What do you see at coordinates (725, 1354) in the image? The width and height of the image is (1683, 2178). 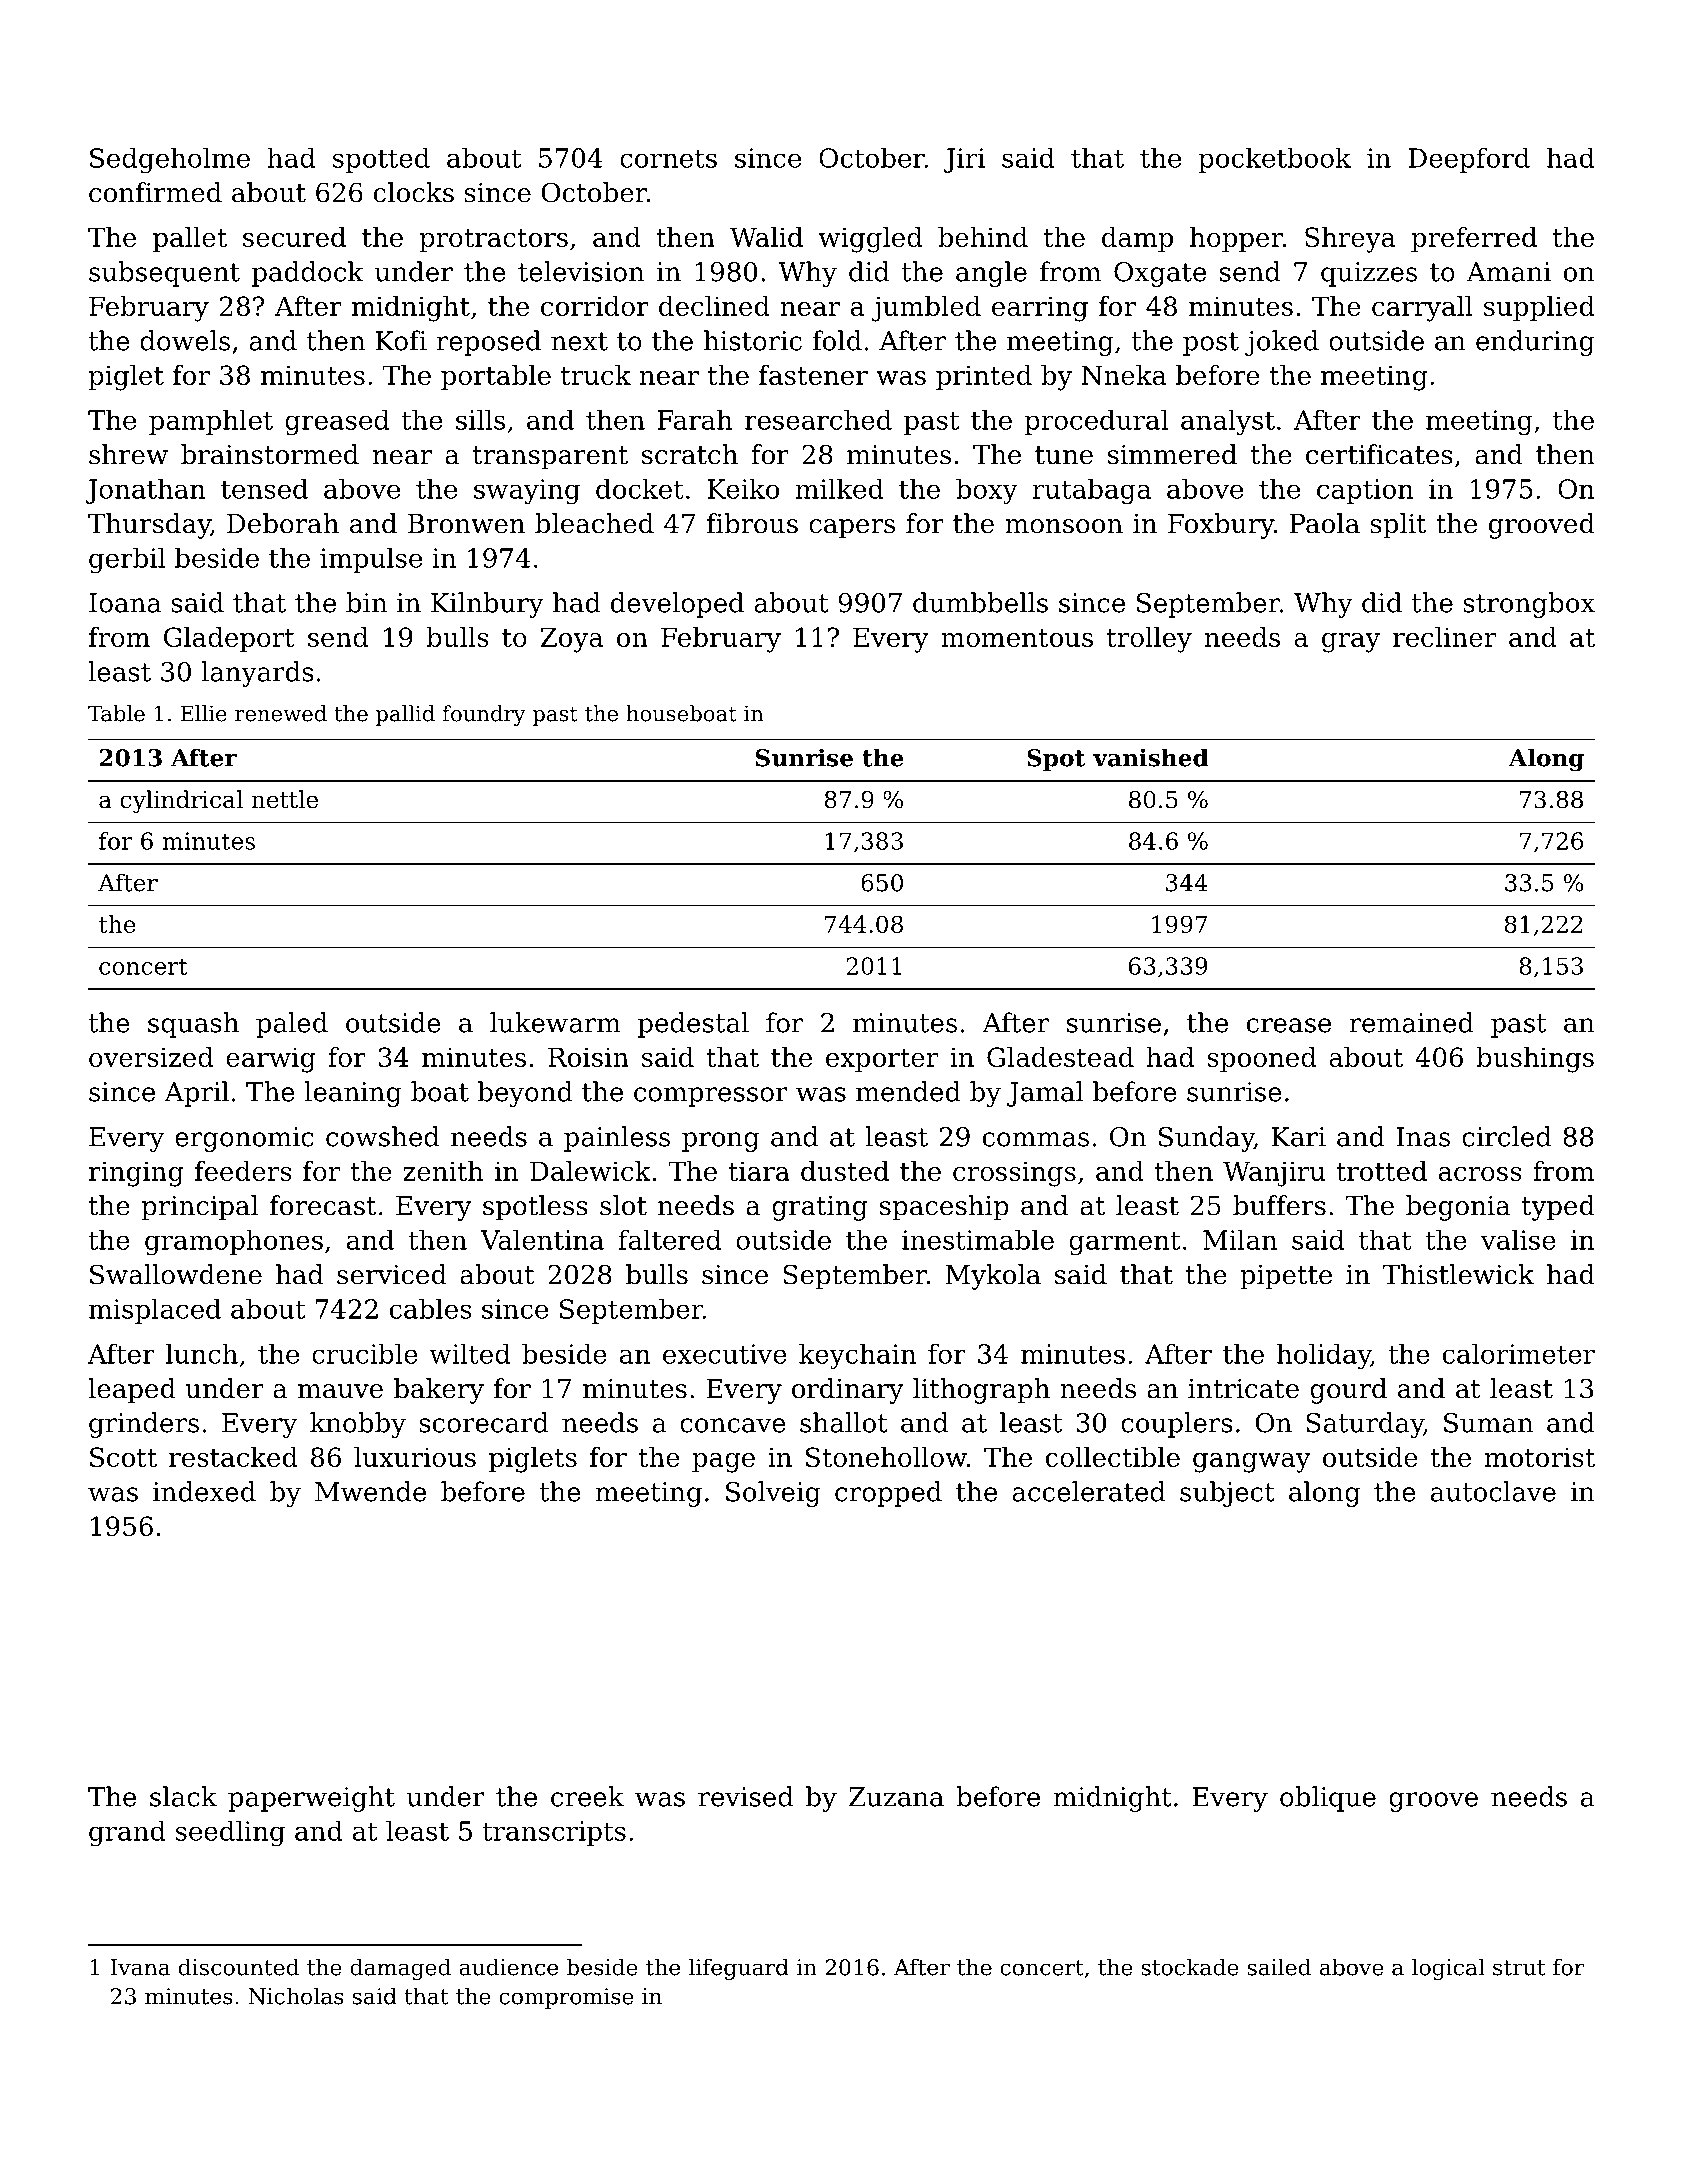 I see `executive` at bounding box center [725, 1354].
